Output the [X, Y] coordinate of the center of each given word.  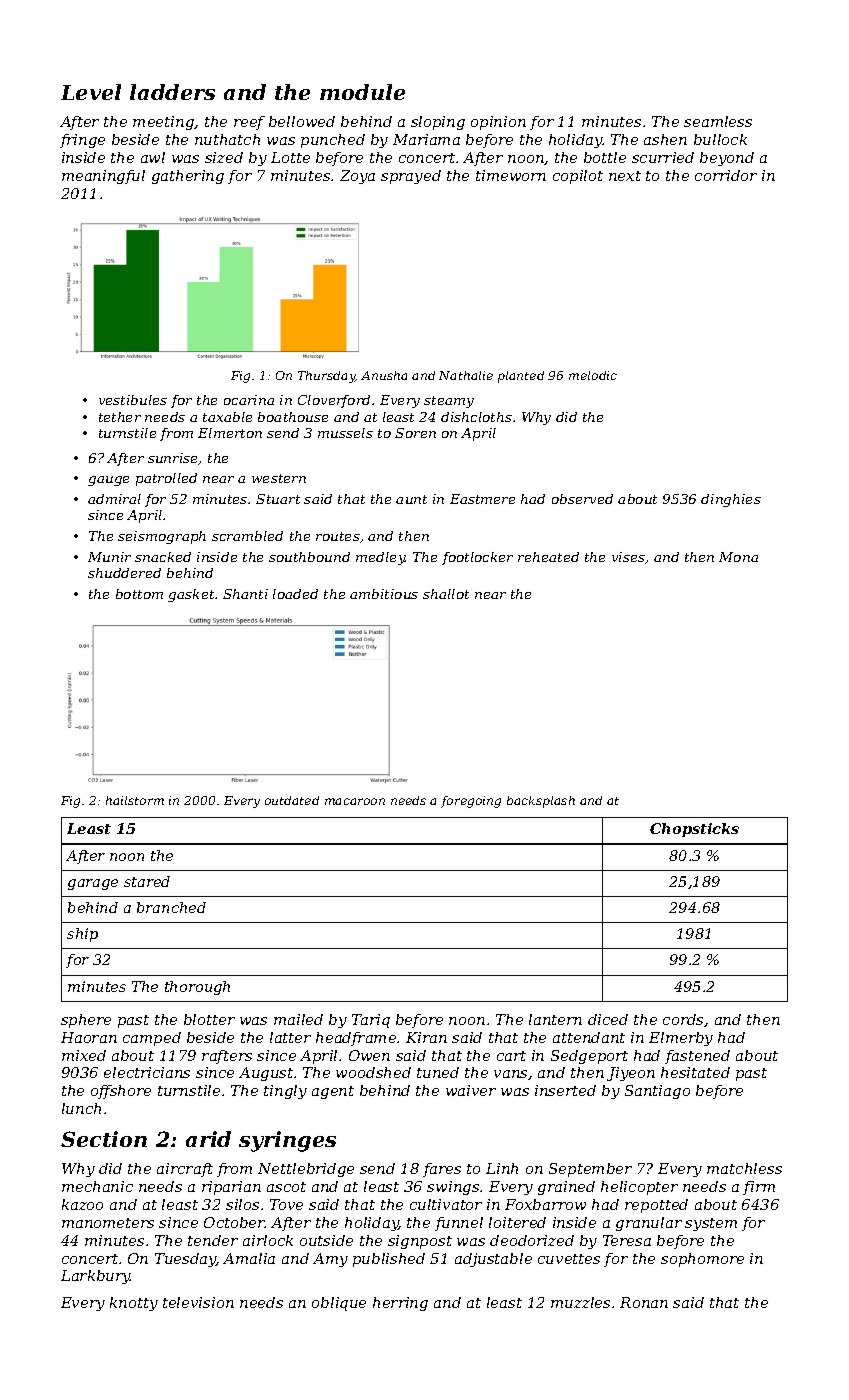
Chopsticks [694, 830]
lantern [555, 1019]
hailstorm [135, 800]
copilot [578, 177]
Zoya [357, 177]
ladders [172, 92]
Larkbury [96, 1277]
